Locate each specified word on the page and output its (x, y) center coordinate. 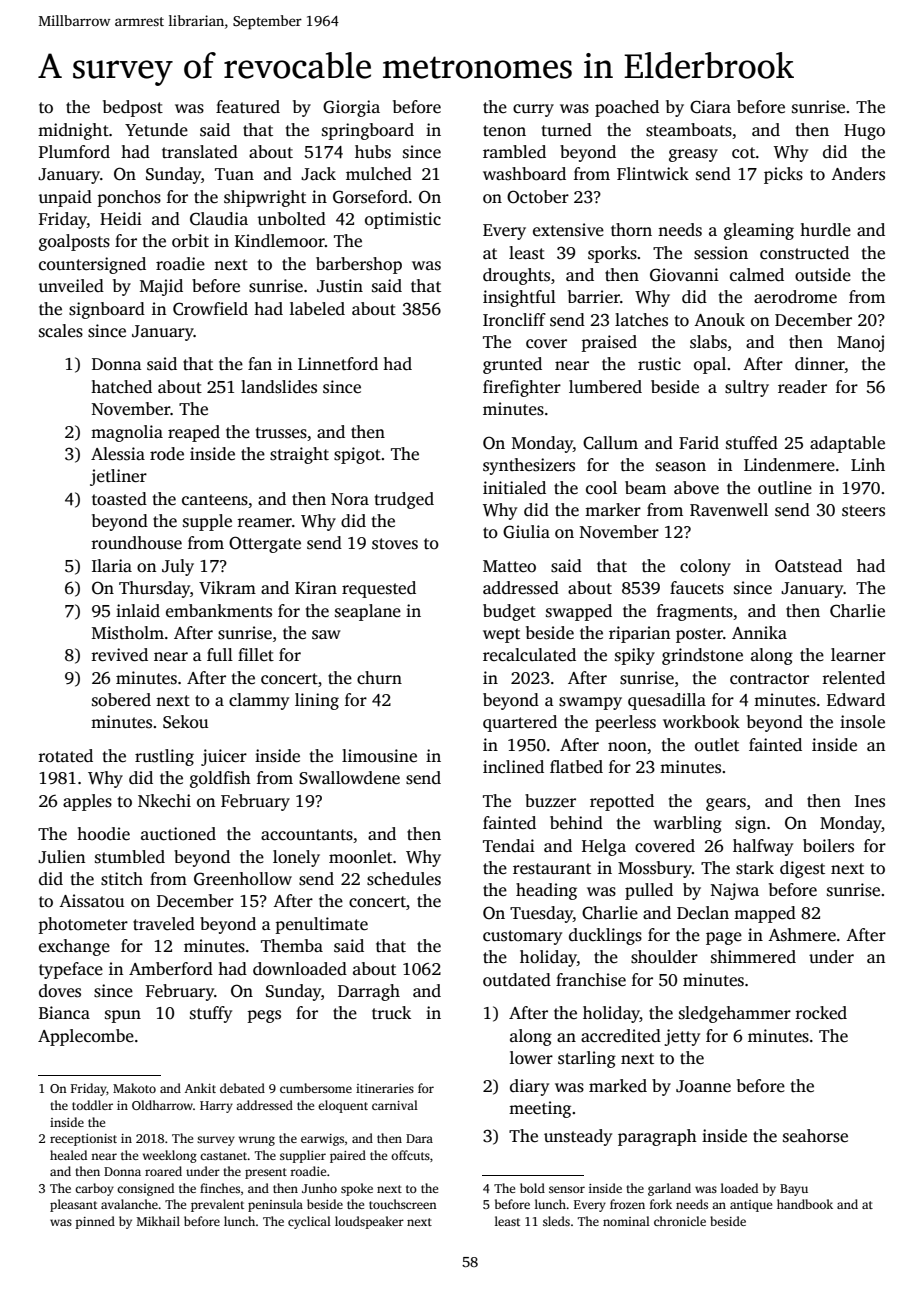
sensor (567, 1189)
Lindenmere (789, 465)
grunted (512, 365)
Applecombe (86, 1037)
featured (248, 107)
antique (751, 1206)
